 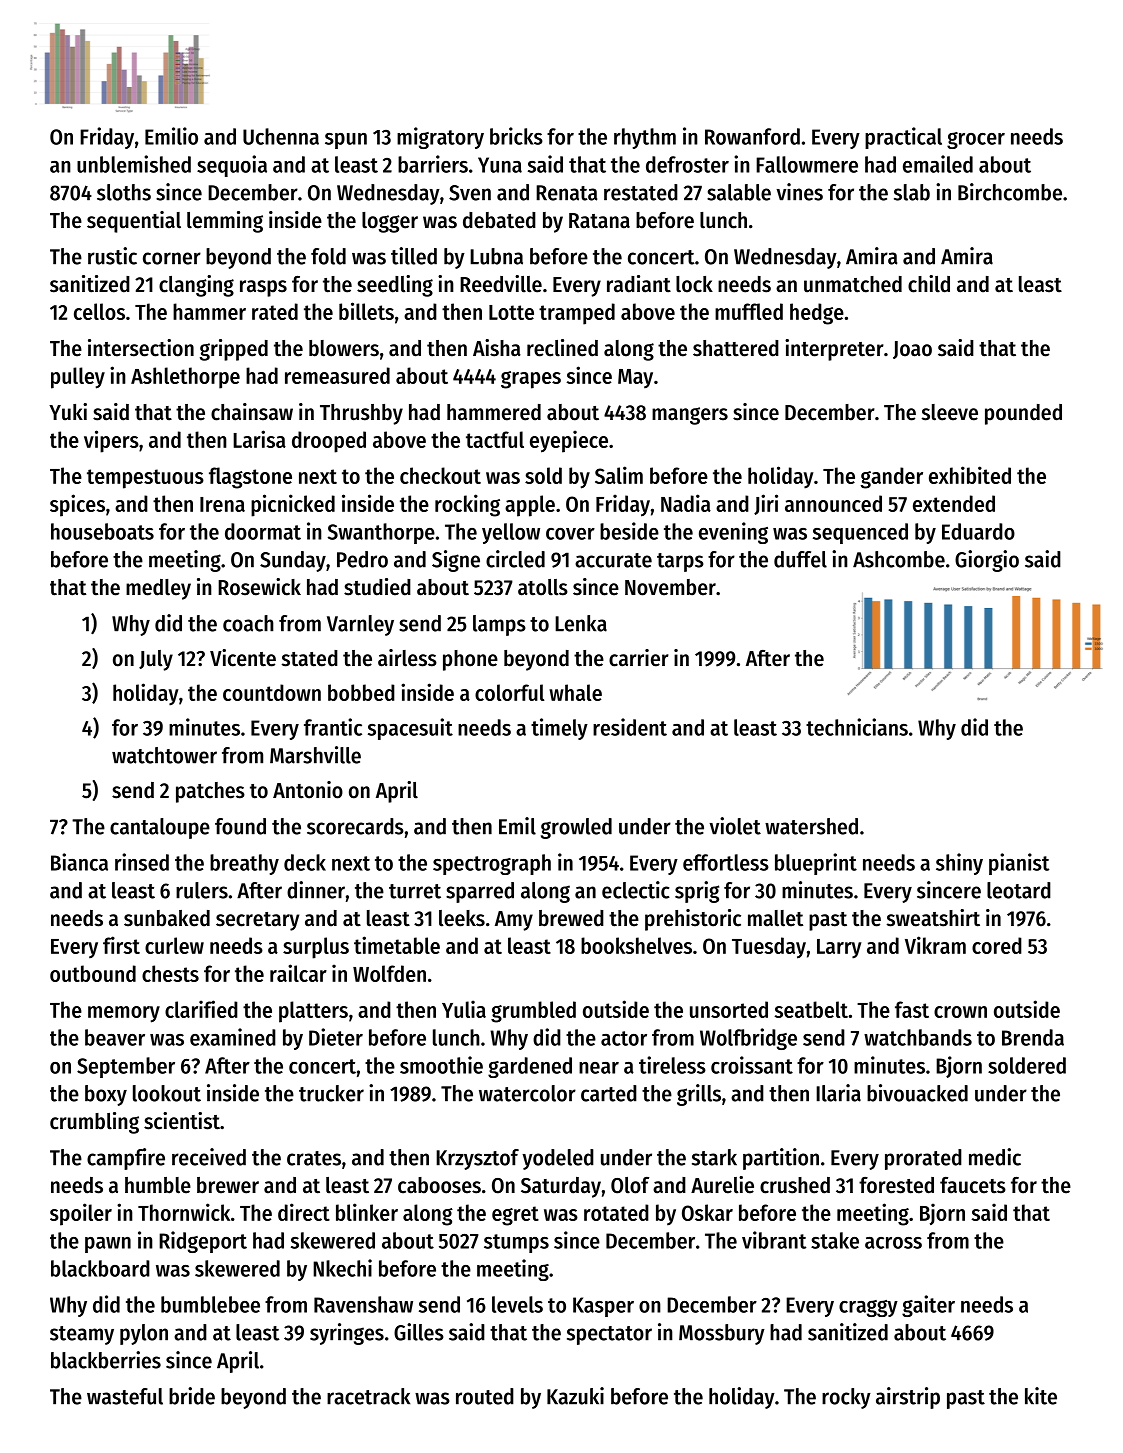 I want to click on fast, so click(x=912, y=1009).
